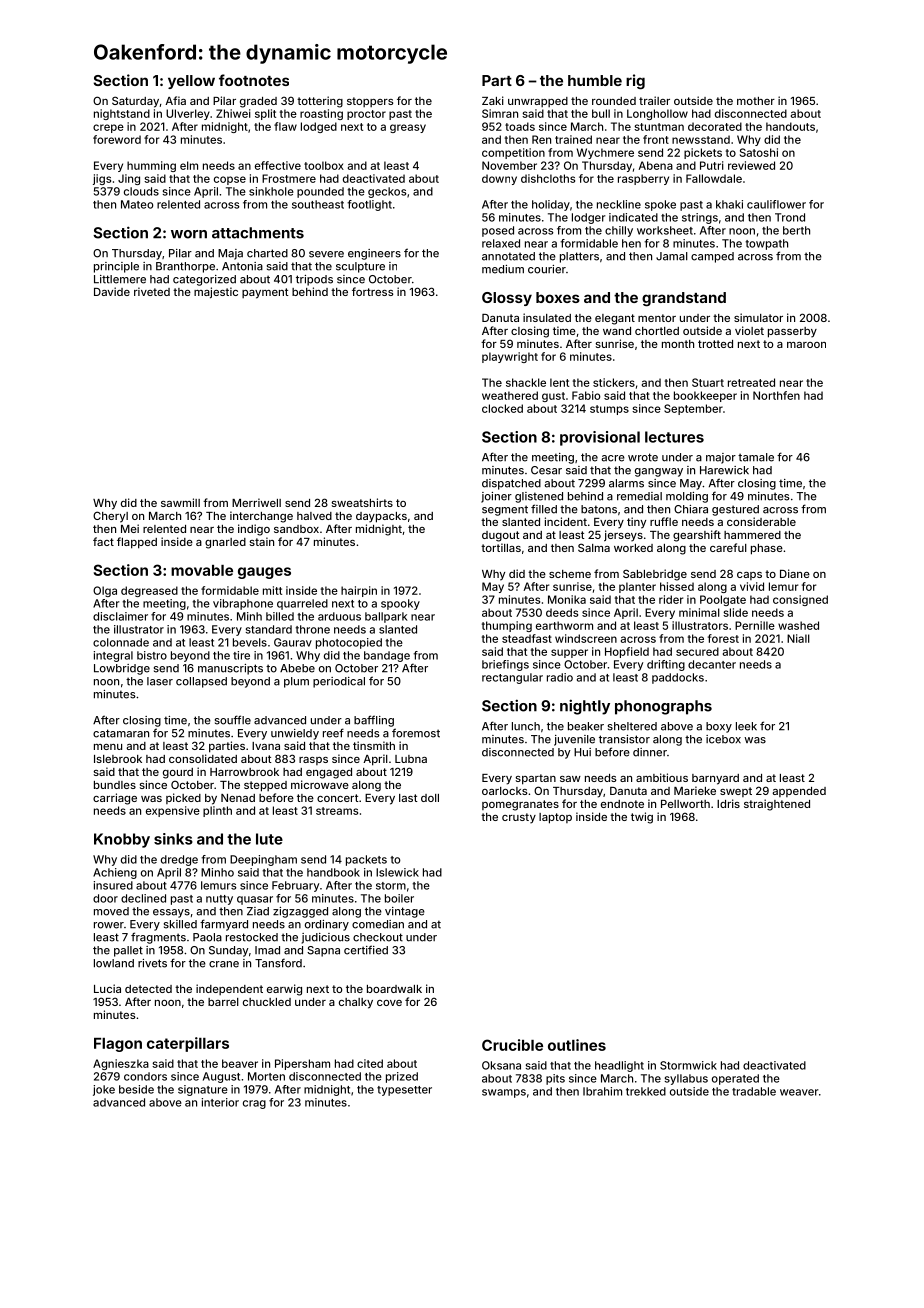  I want to click on mother, so click(756, 101).
